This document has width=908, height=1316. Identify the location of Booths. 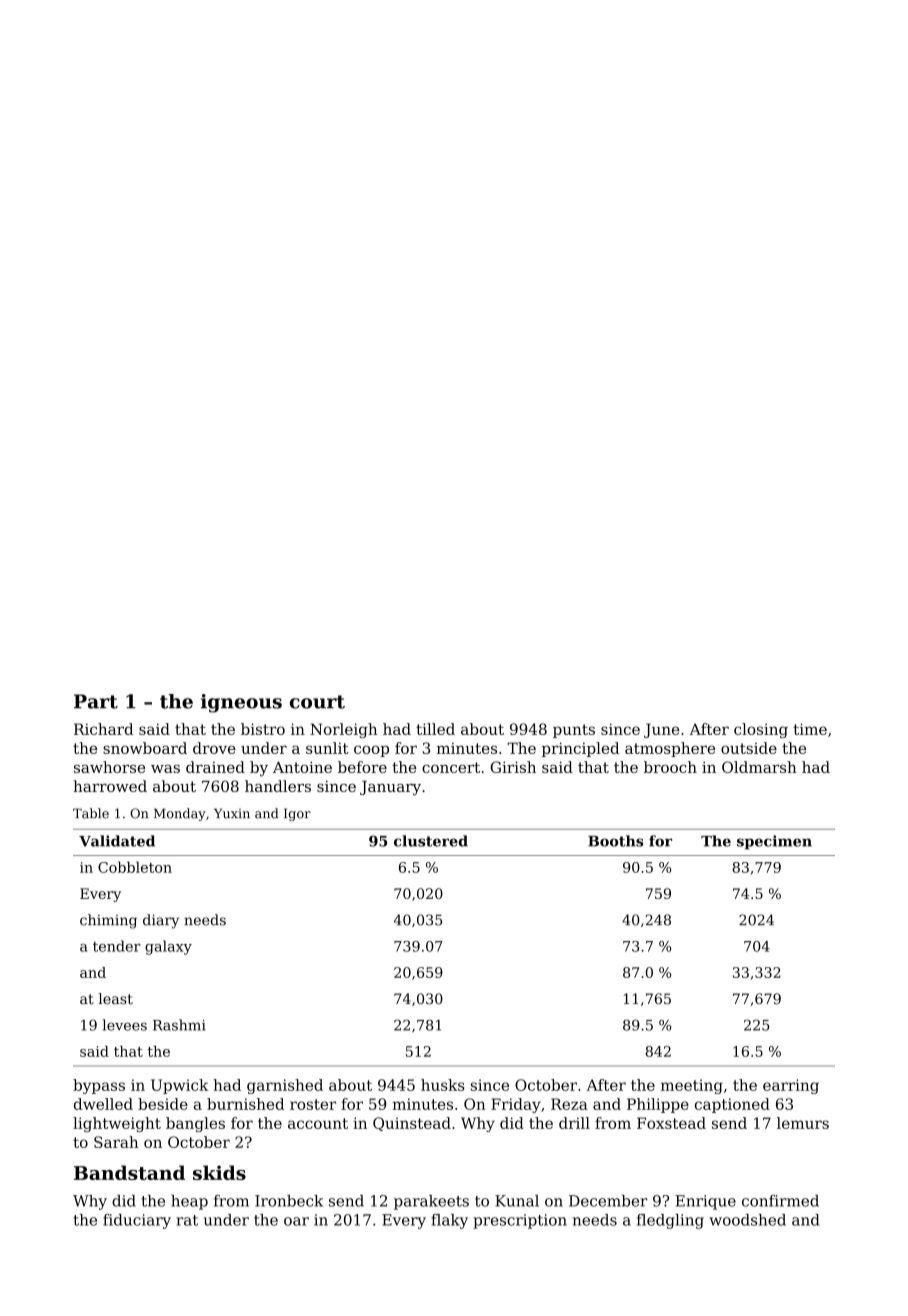
(615, 841).
